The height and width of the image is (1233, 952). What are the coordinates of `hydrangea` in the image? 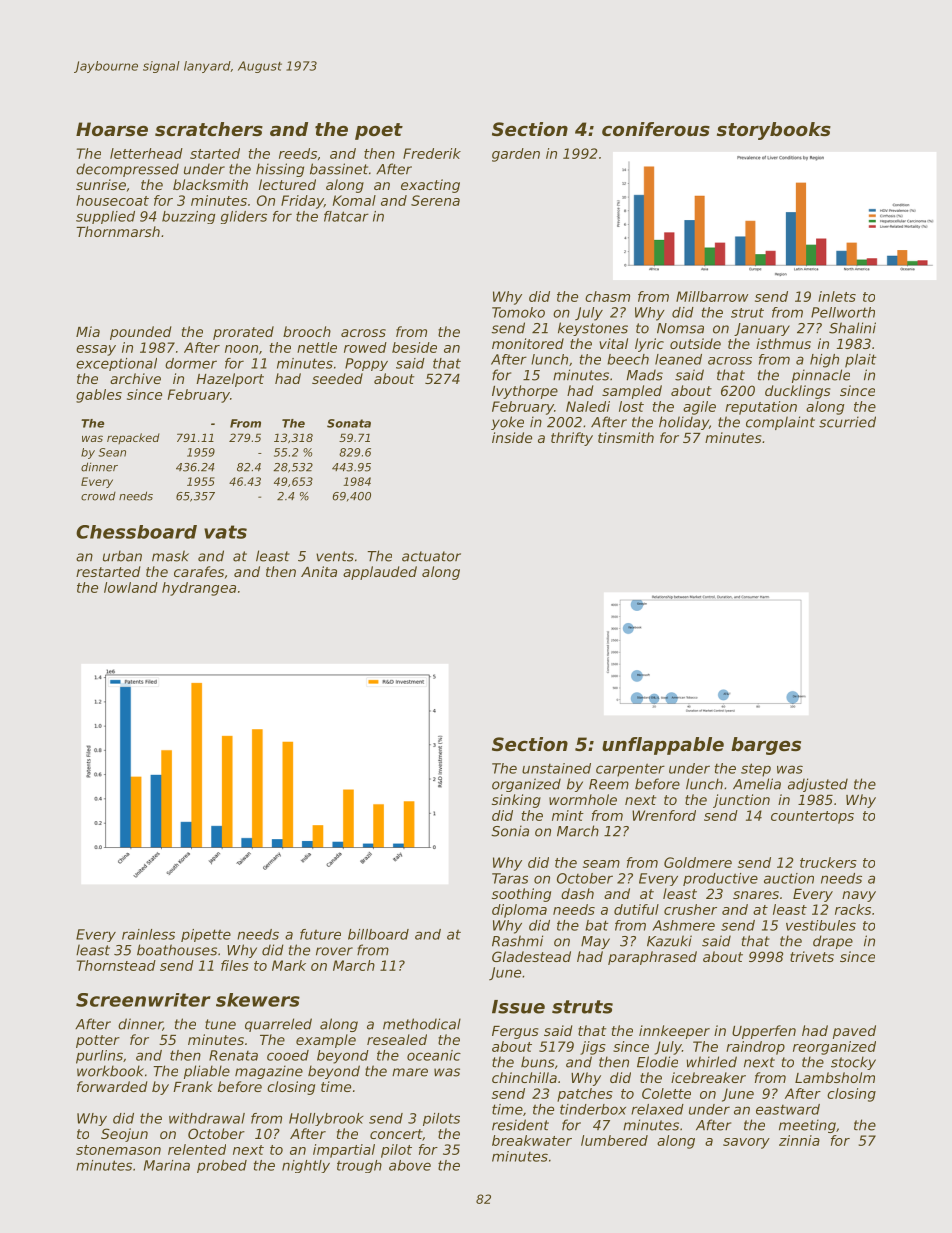 It's located at (199, 589).
